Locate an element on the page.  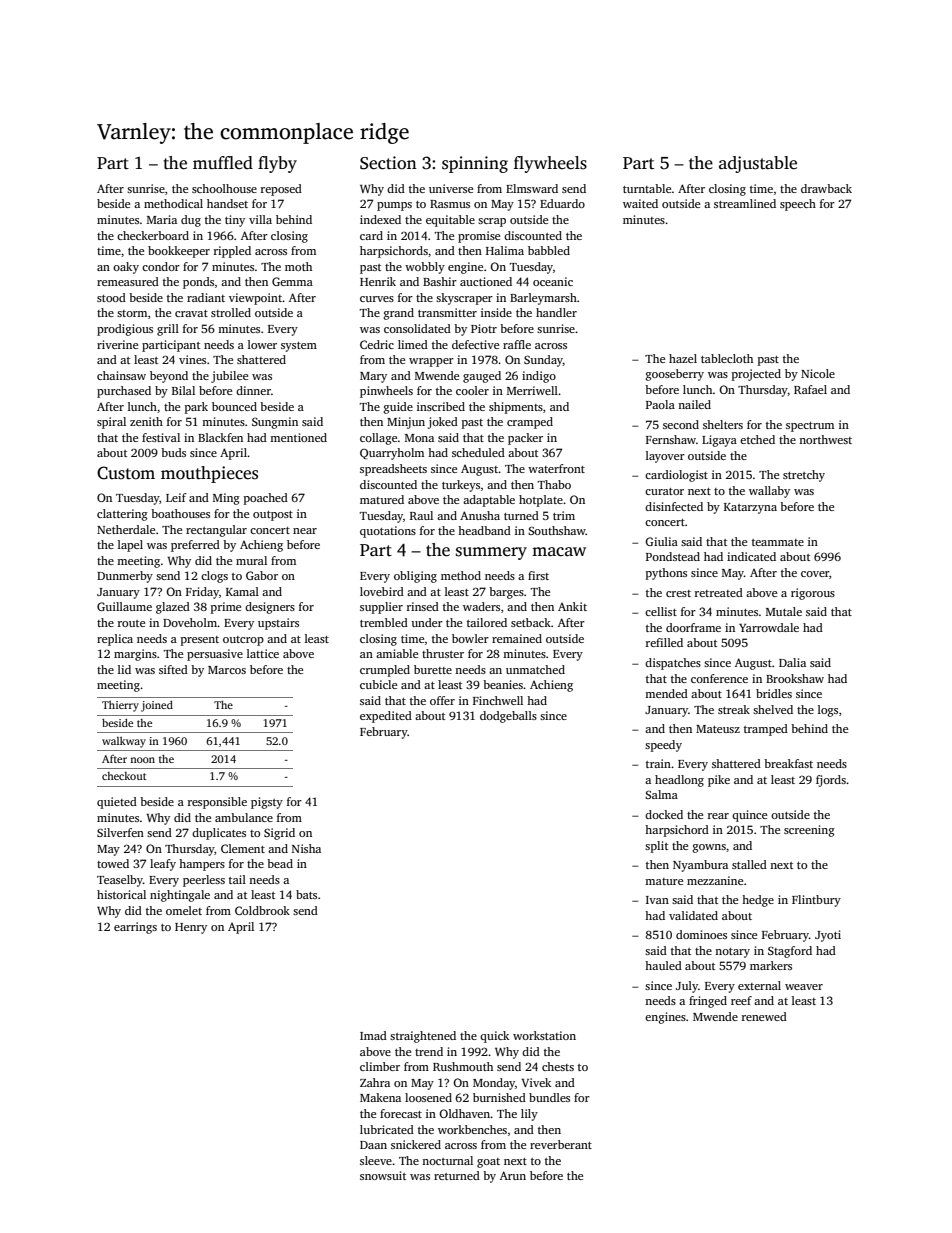
sleeve is located at coordinates (376, 1160).
